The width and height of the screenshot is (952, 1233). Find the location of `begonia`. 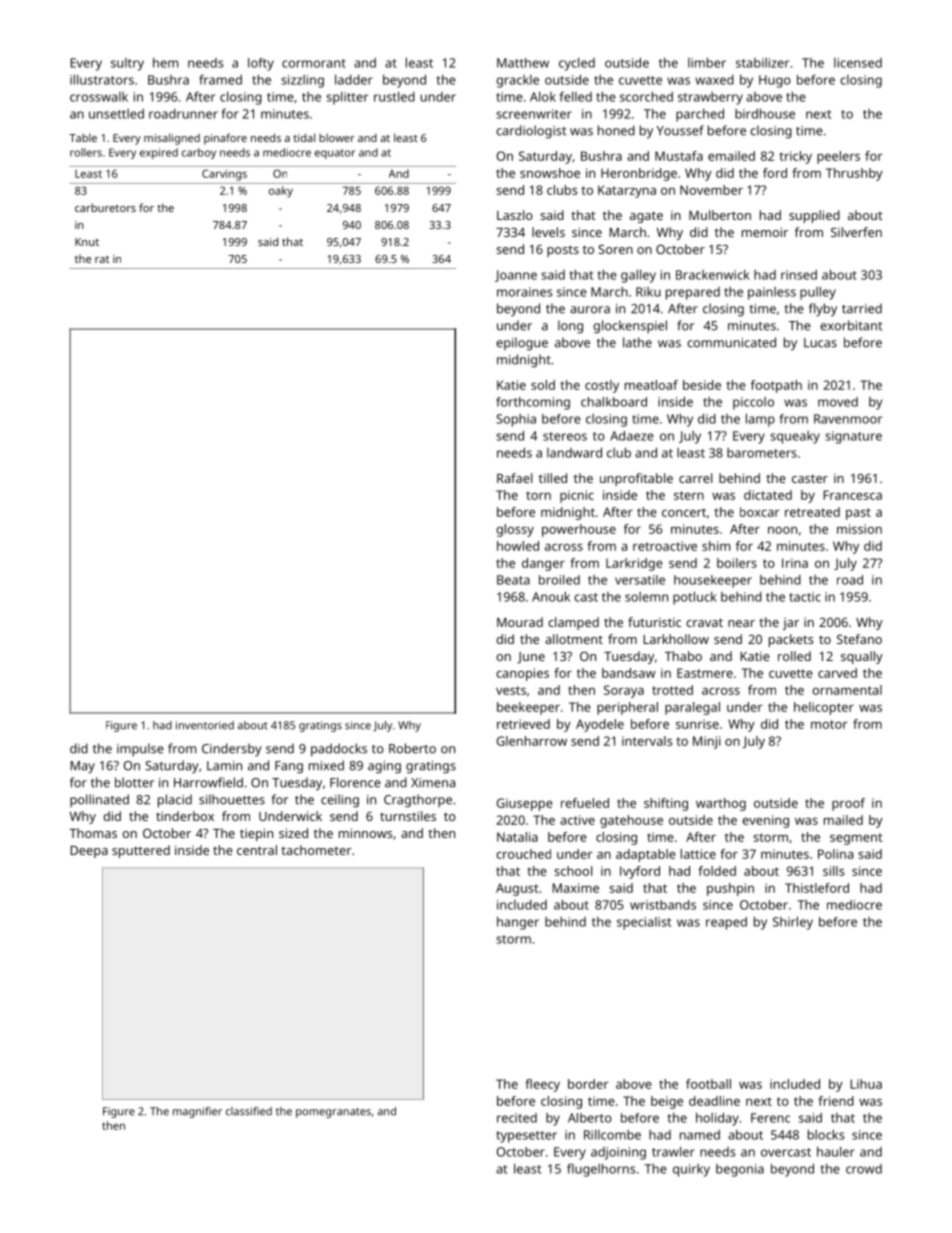

begonia is located at coordinates (740, 1170).
